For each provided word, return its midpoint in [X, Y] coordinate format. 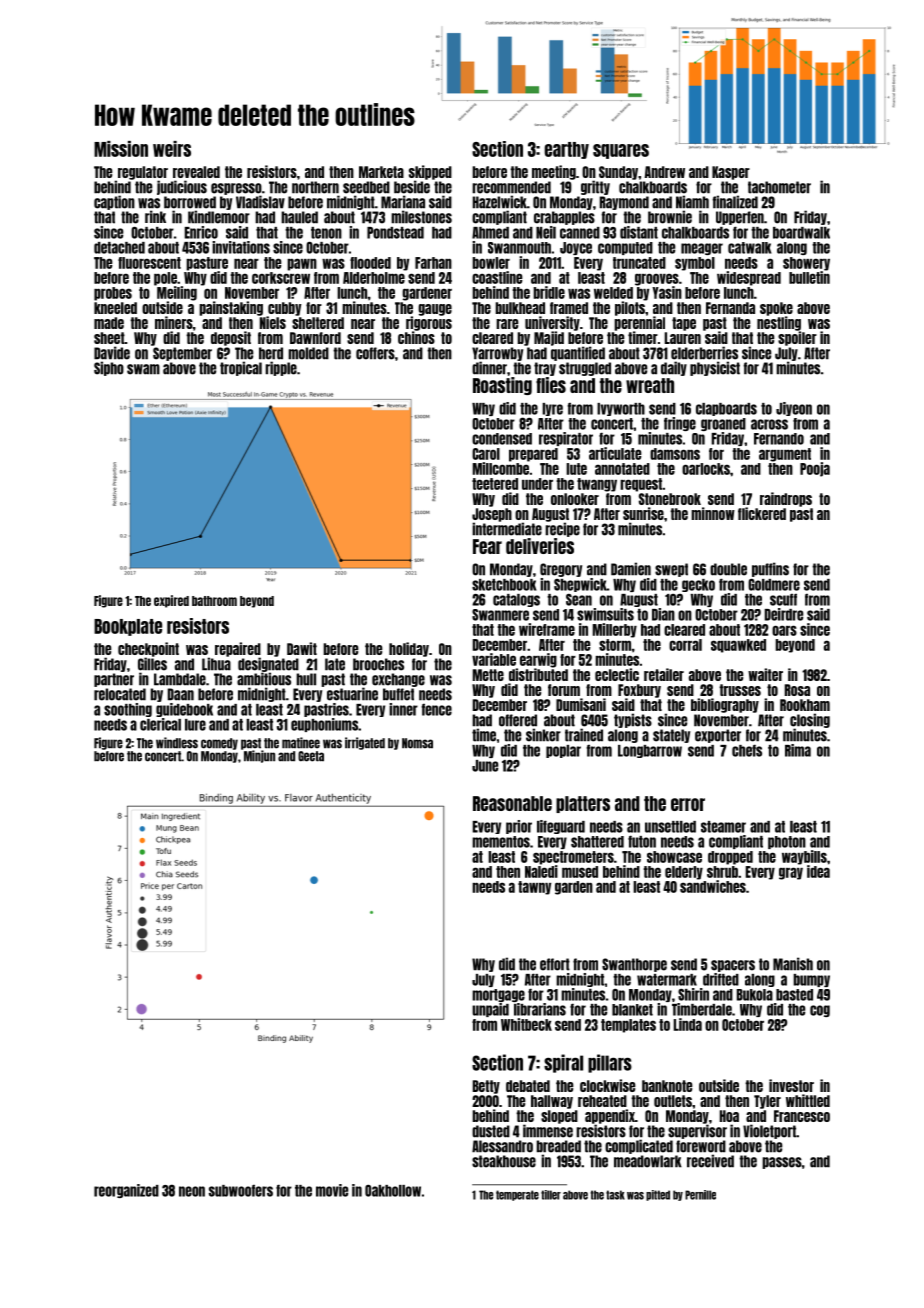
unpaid [490, 1010]
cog [820, 1011]
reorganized [126, 1191]
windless [177, 743]
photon [787, 842]
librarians [540, 1009]
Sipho [109, 368]
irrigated [365, 743]
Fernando [779, 439]
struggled [585, 369]
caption [114, 202]
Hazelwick [500, 202]
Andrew [664, 172]
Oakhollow [393, 1191]
